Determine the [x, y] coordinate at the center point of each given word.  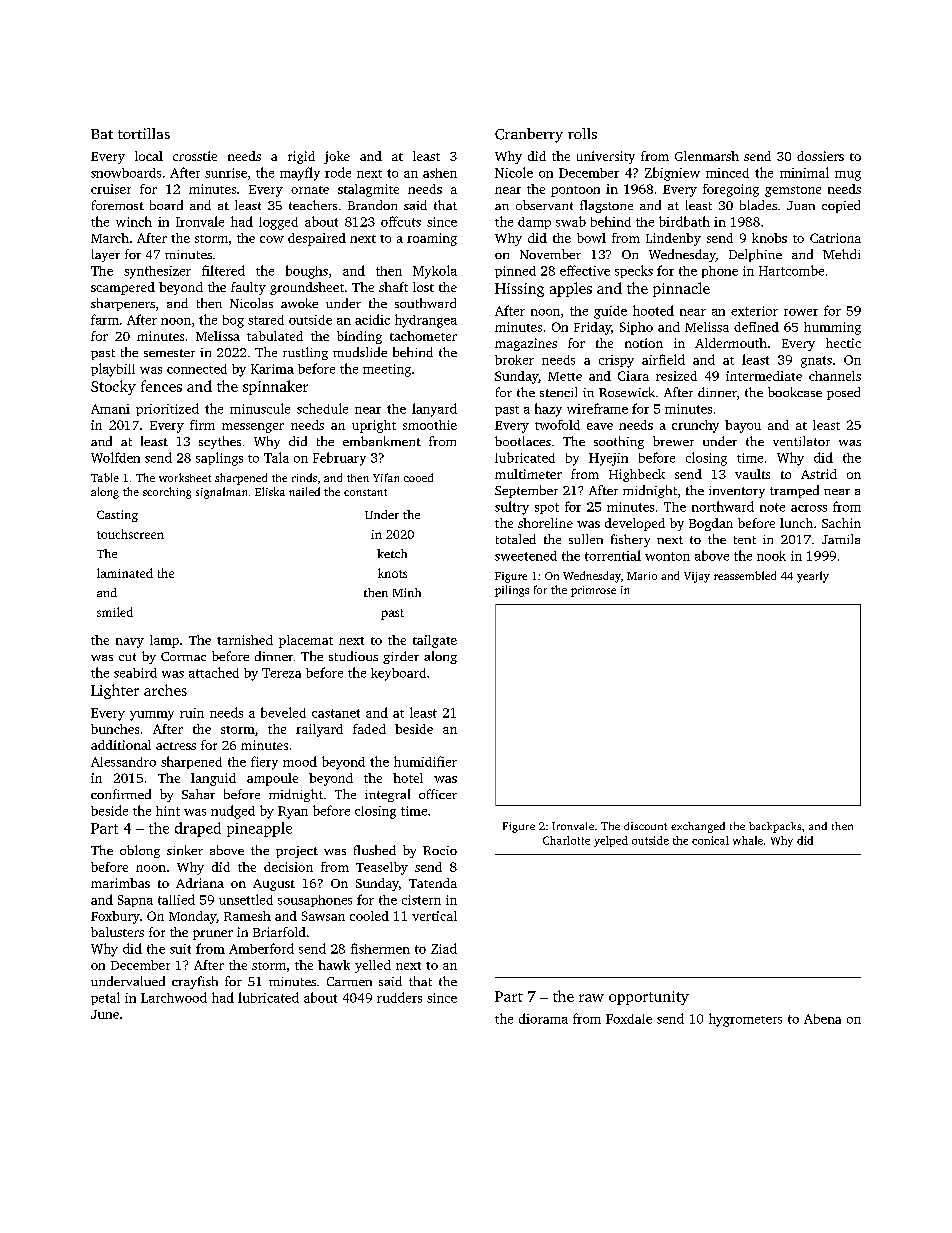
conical [710, 840]
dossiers [820, 156]
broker [514, 360]
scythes [220, 442]
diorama [543, 1018]
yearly [813, 577]
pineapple [259, 829]
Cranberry [529, 135]
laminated [125, 573]
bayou [743, 426]
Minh [407, 592]
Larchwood [174, 997]
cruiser [111, 189]
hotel [408, 778]
